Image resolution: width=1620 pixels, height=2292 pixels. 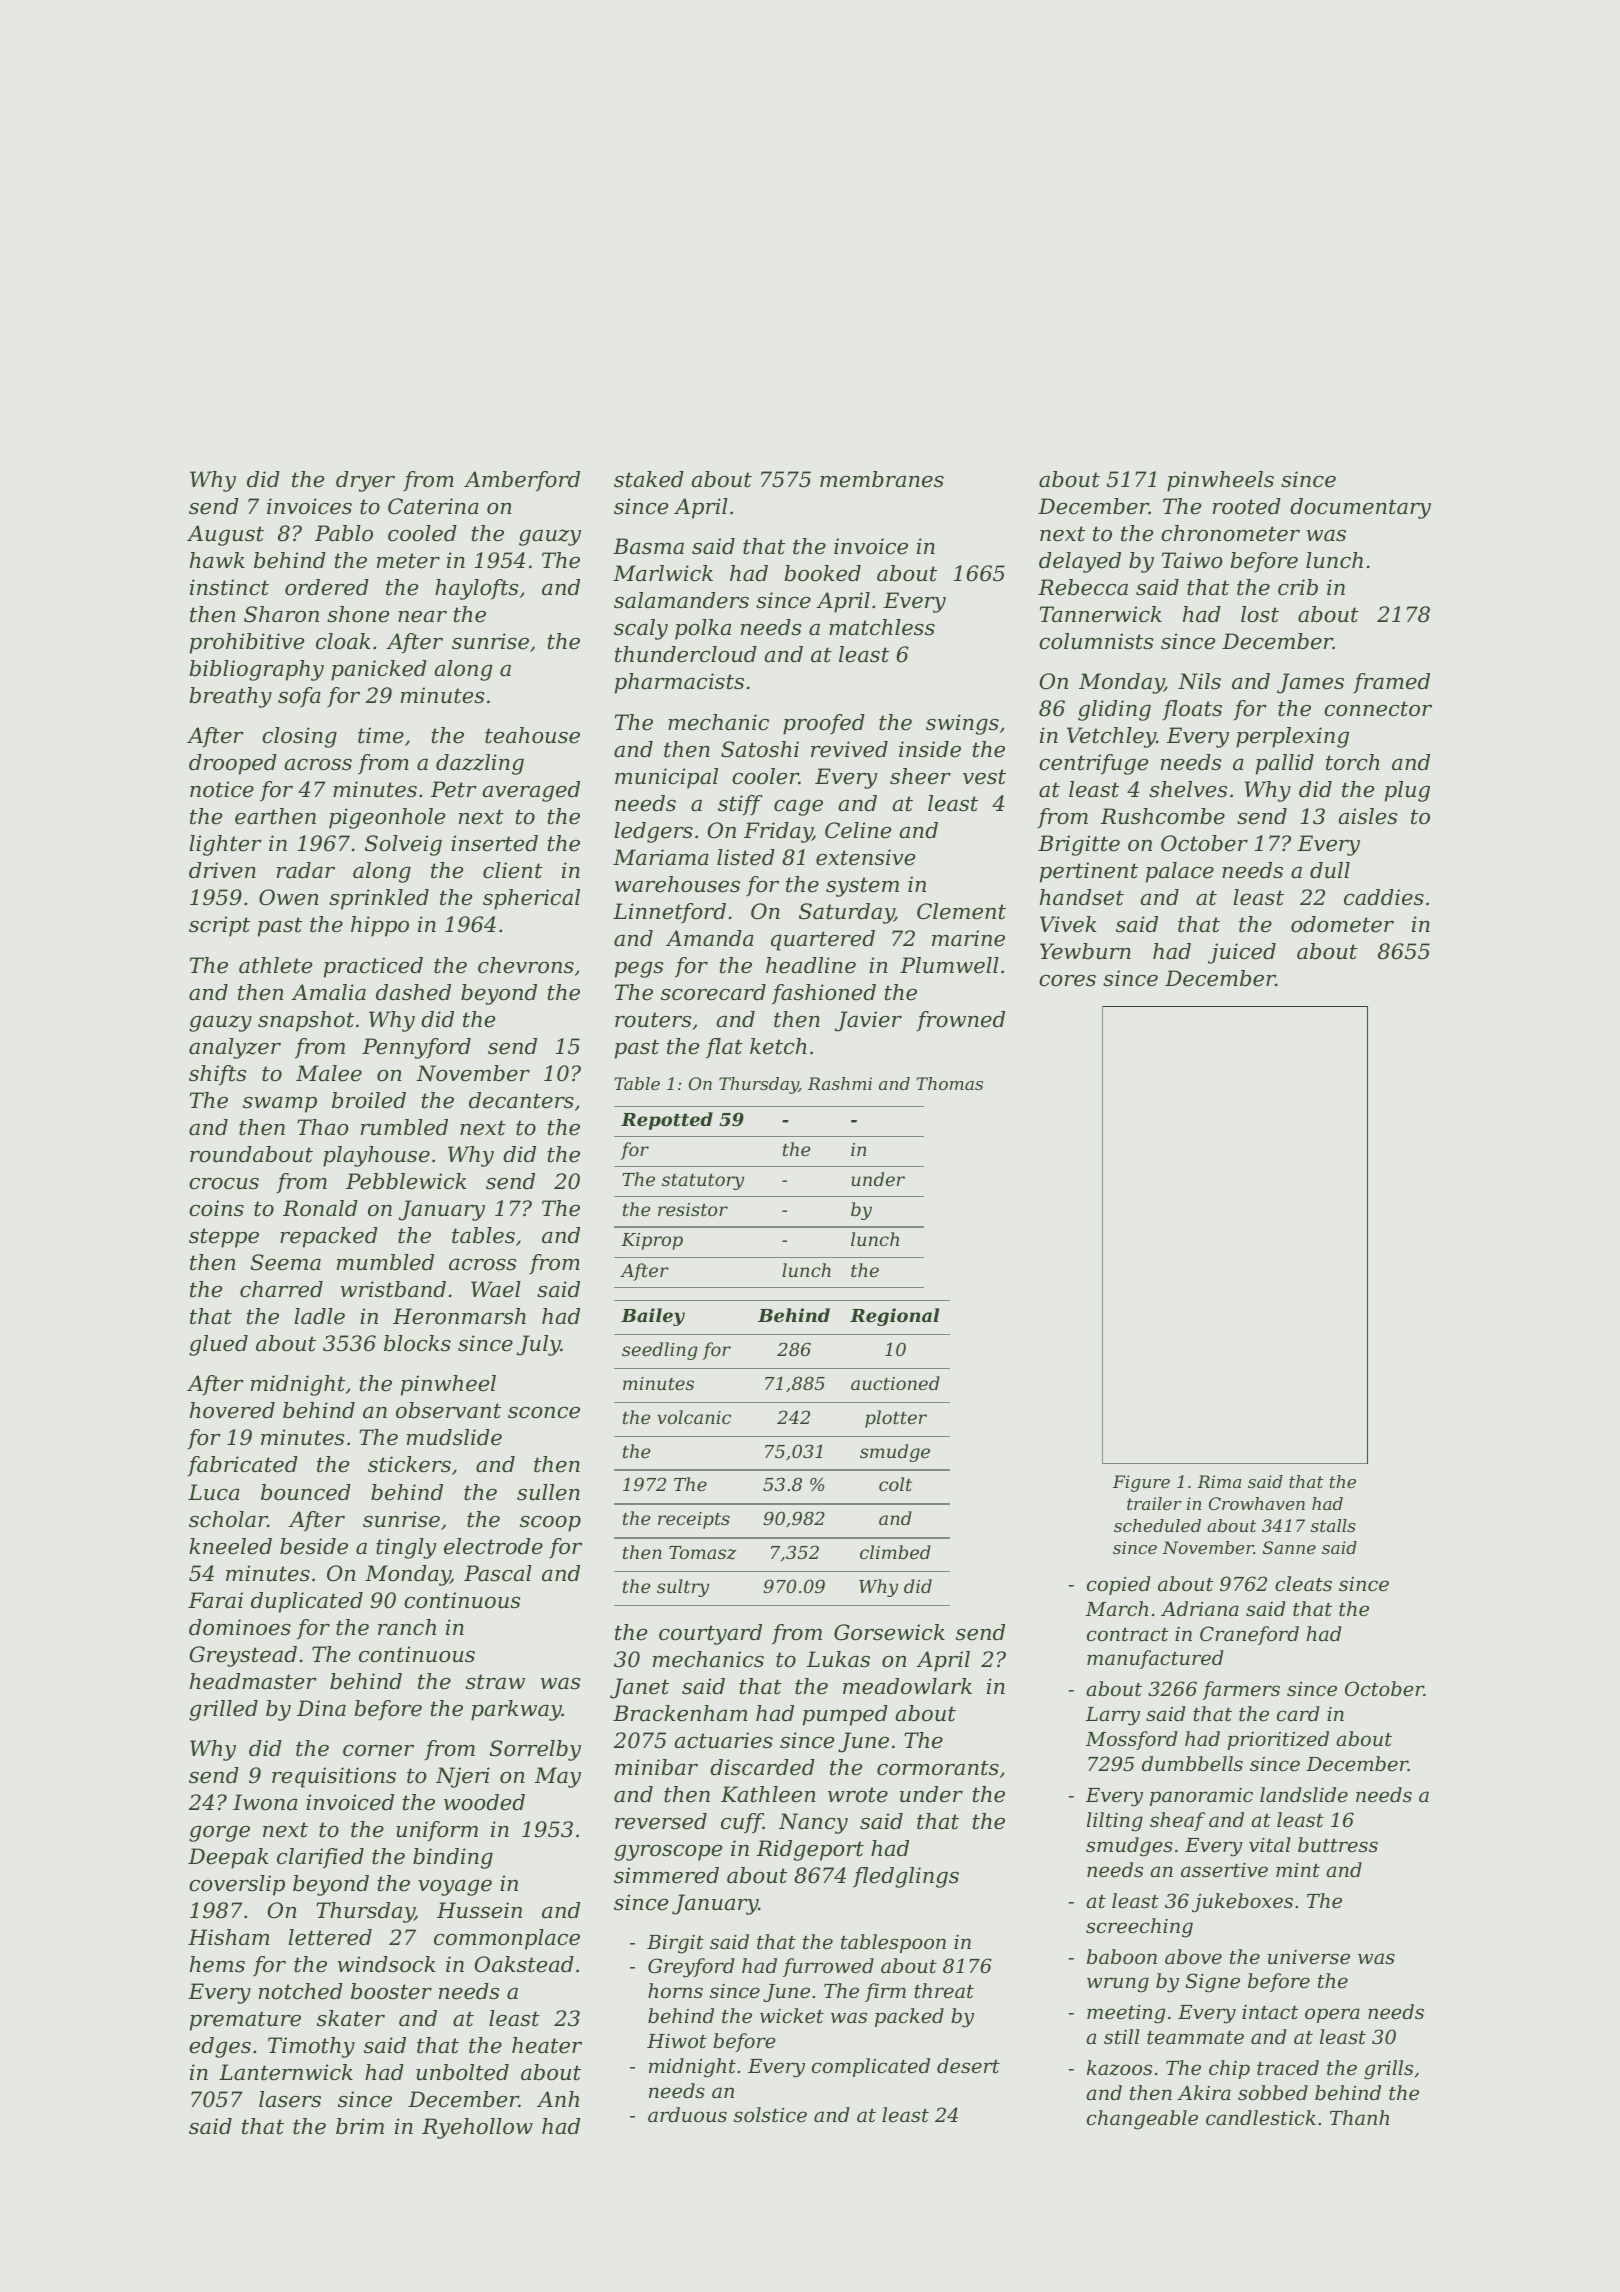 What do you see at coordinates (290, 2099) in the screenshot?
I see `lasers` at bounding box center [290, 2099].
